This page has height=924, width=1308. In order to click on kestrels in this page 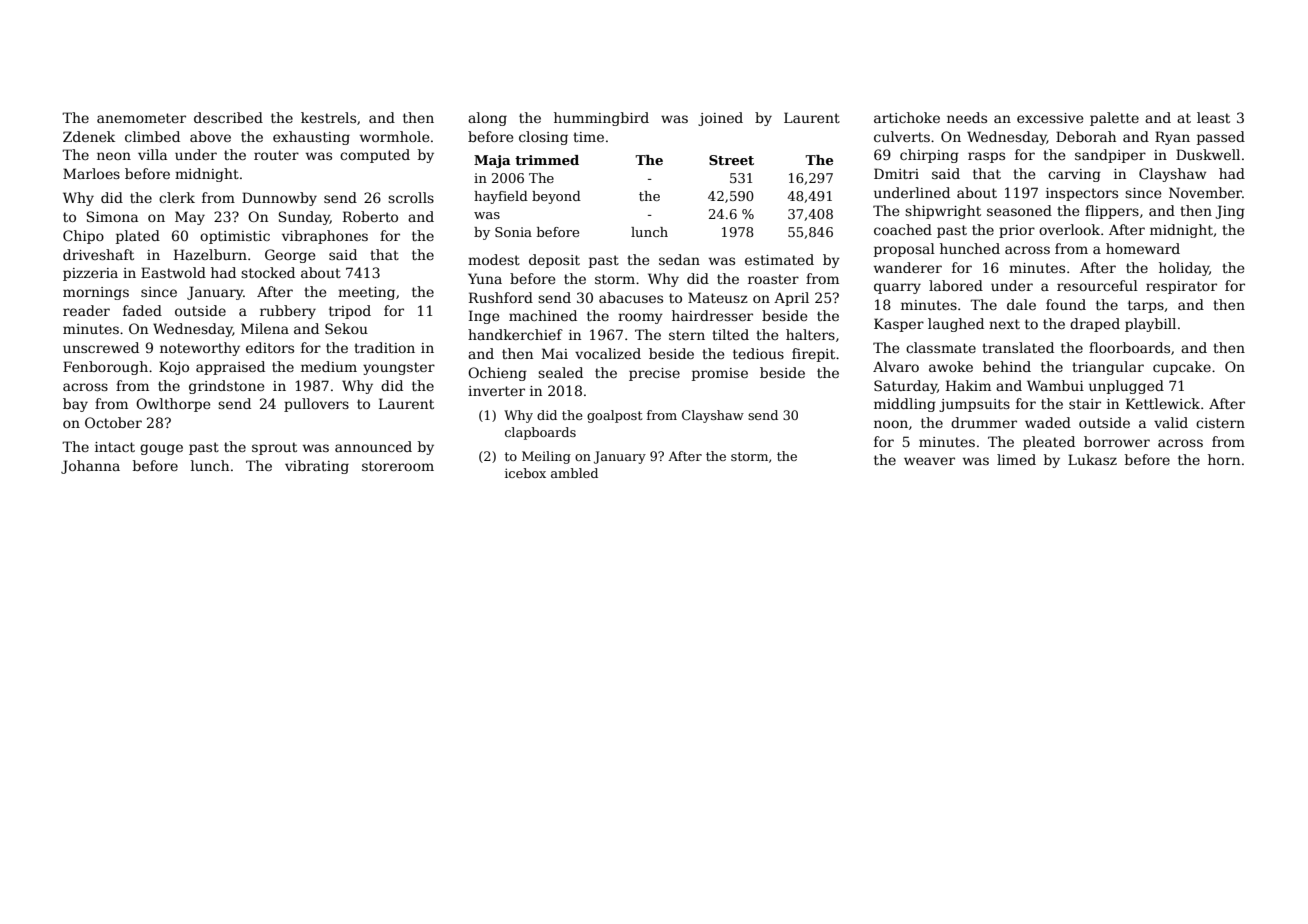, I will do `click(328, 117)`.
